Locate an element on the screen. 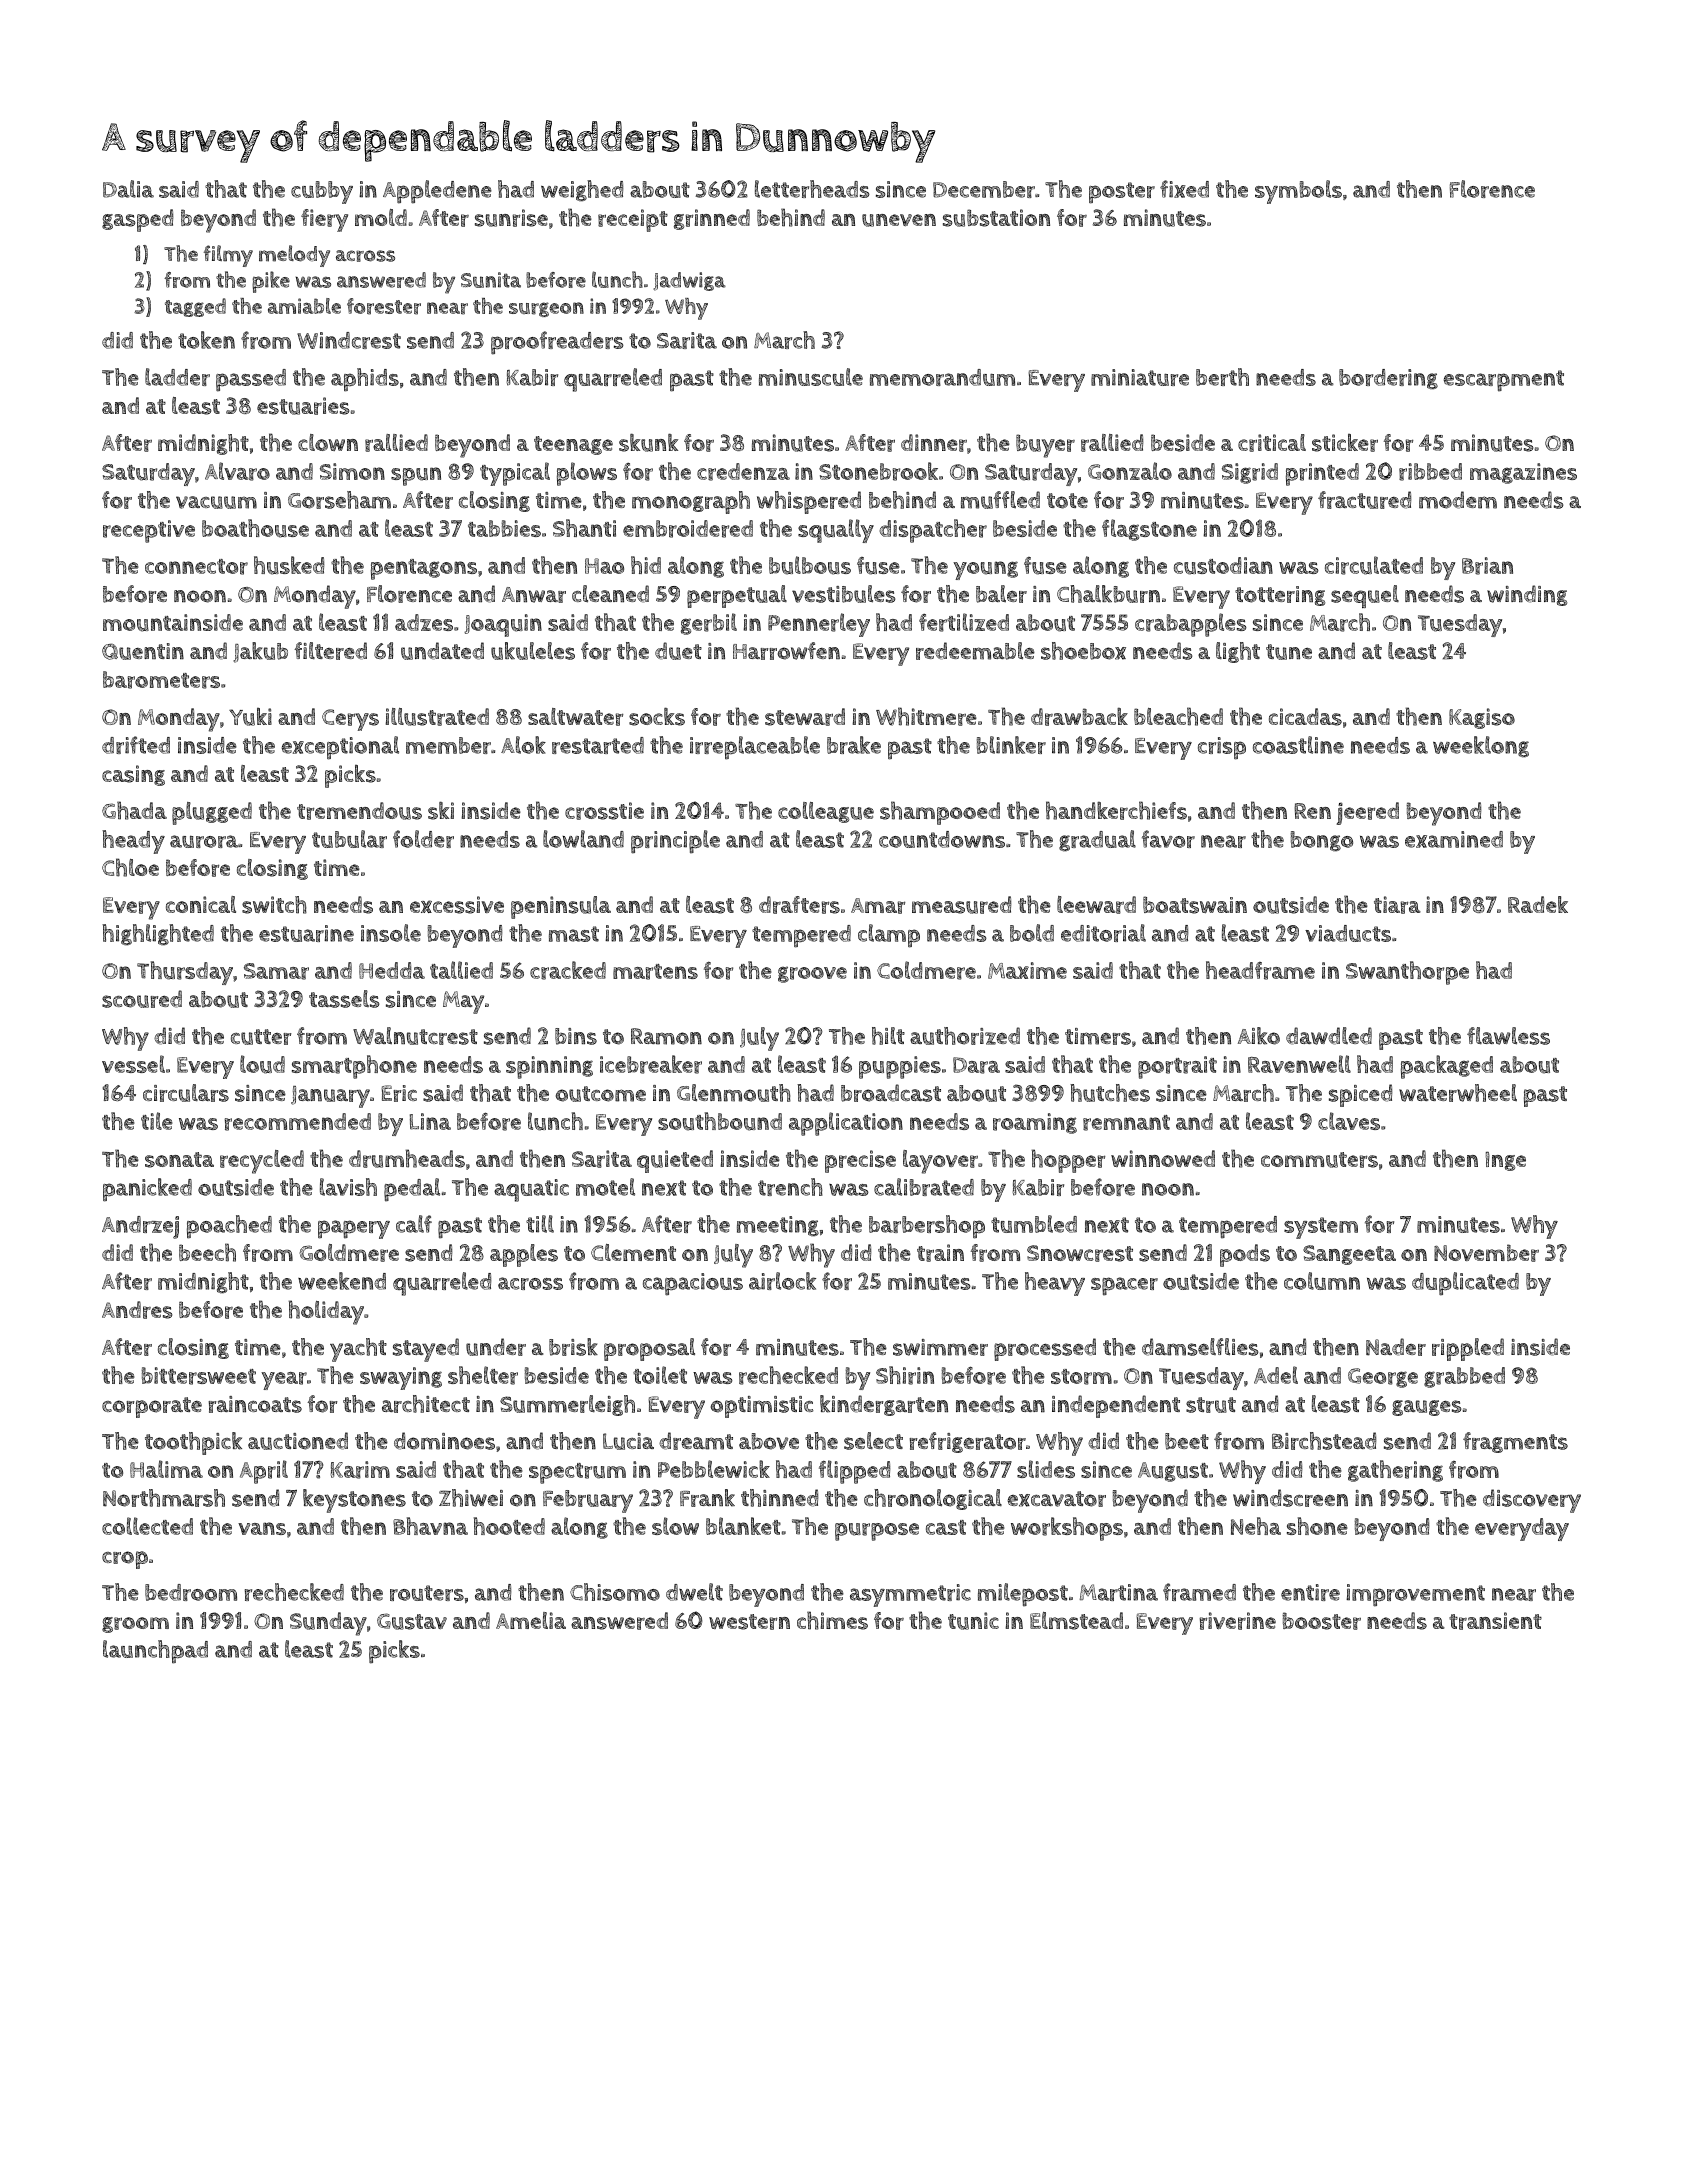 This screenshot has height=2178, width=1683. Dalia is located at coordinates (128, 189).
